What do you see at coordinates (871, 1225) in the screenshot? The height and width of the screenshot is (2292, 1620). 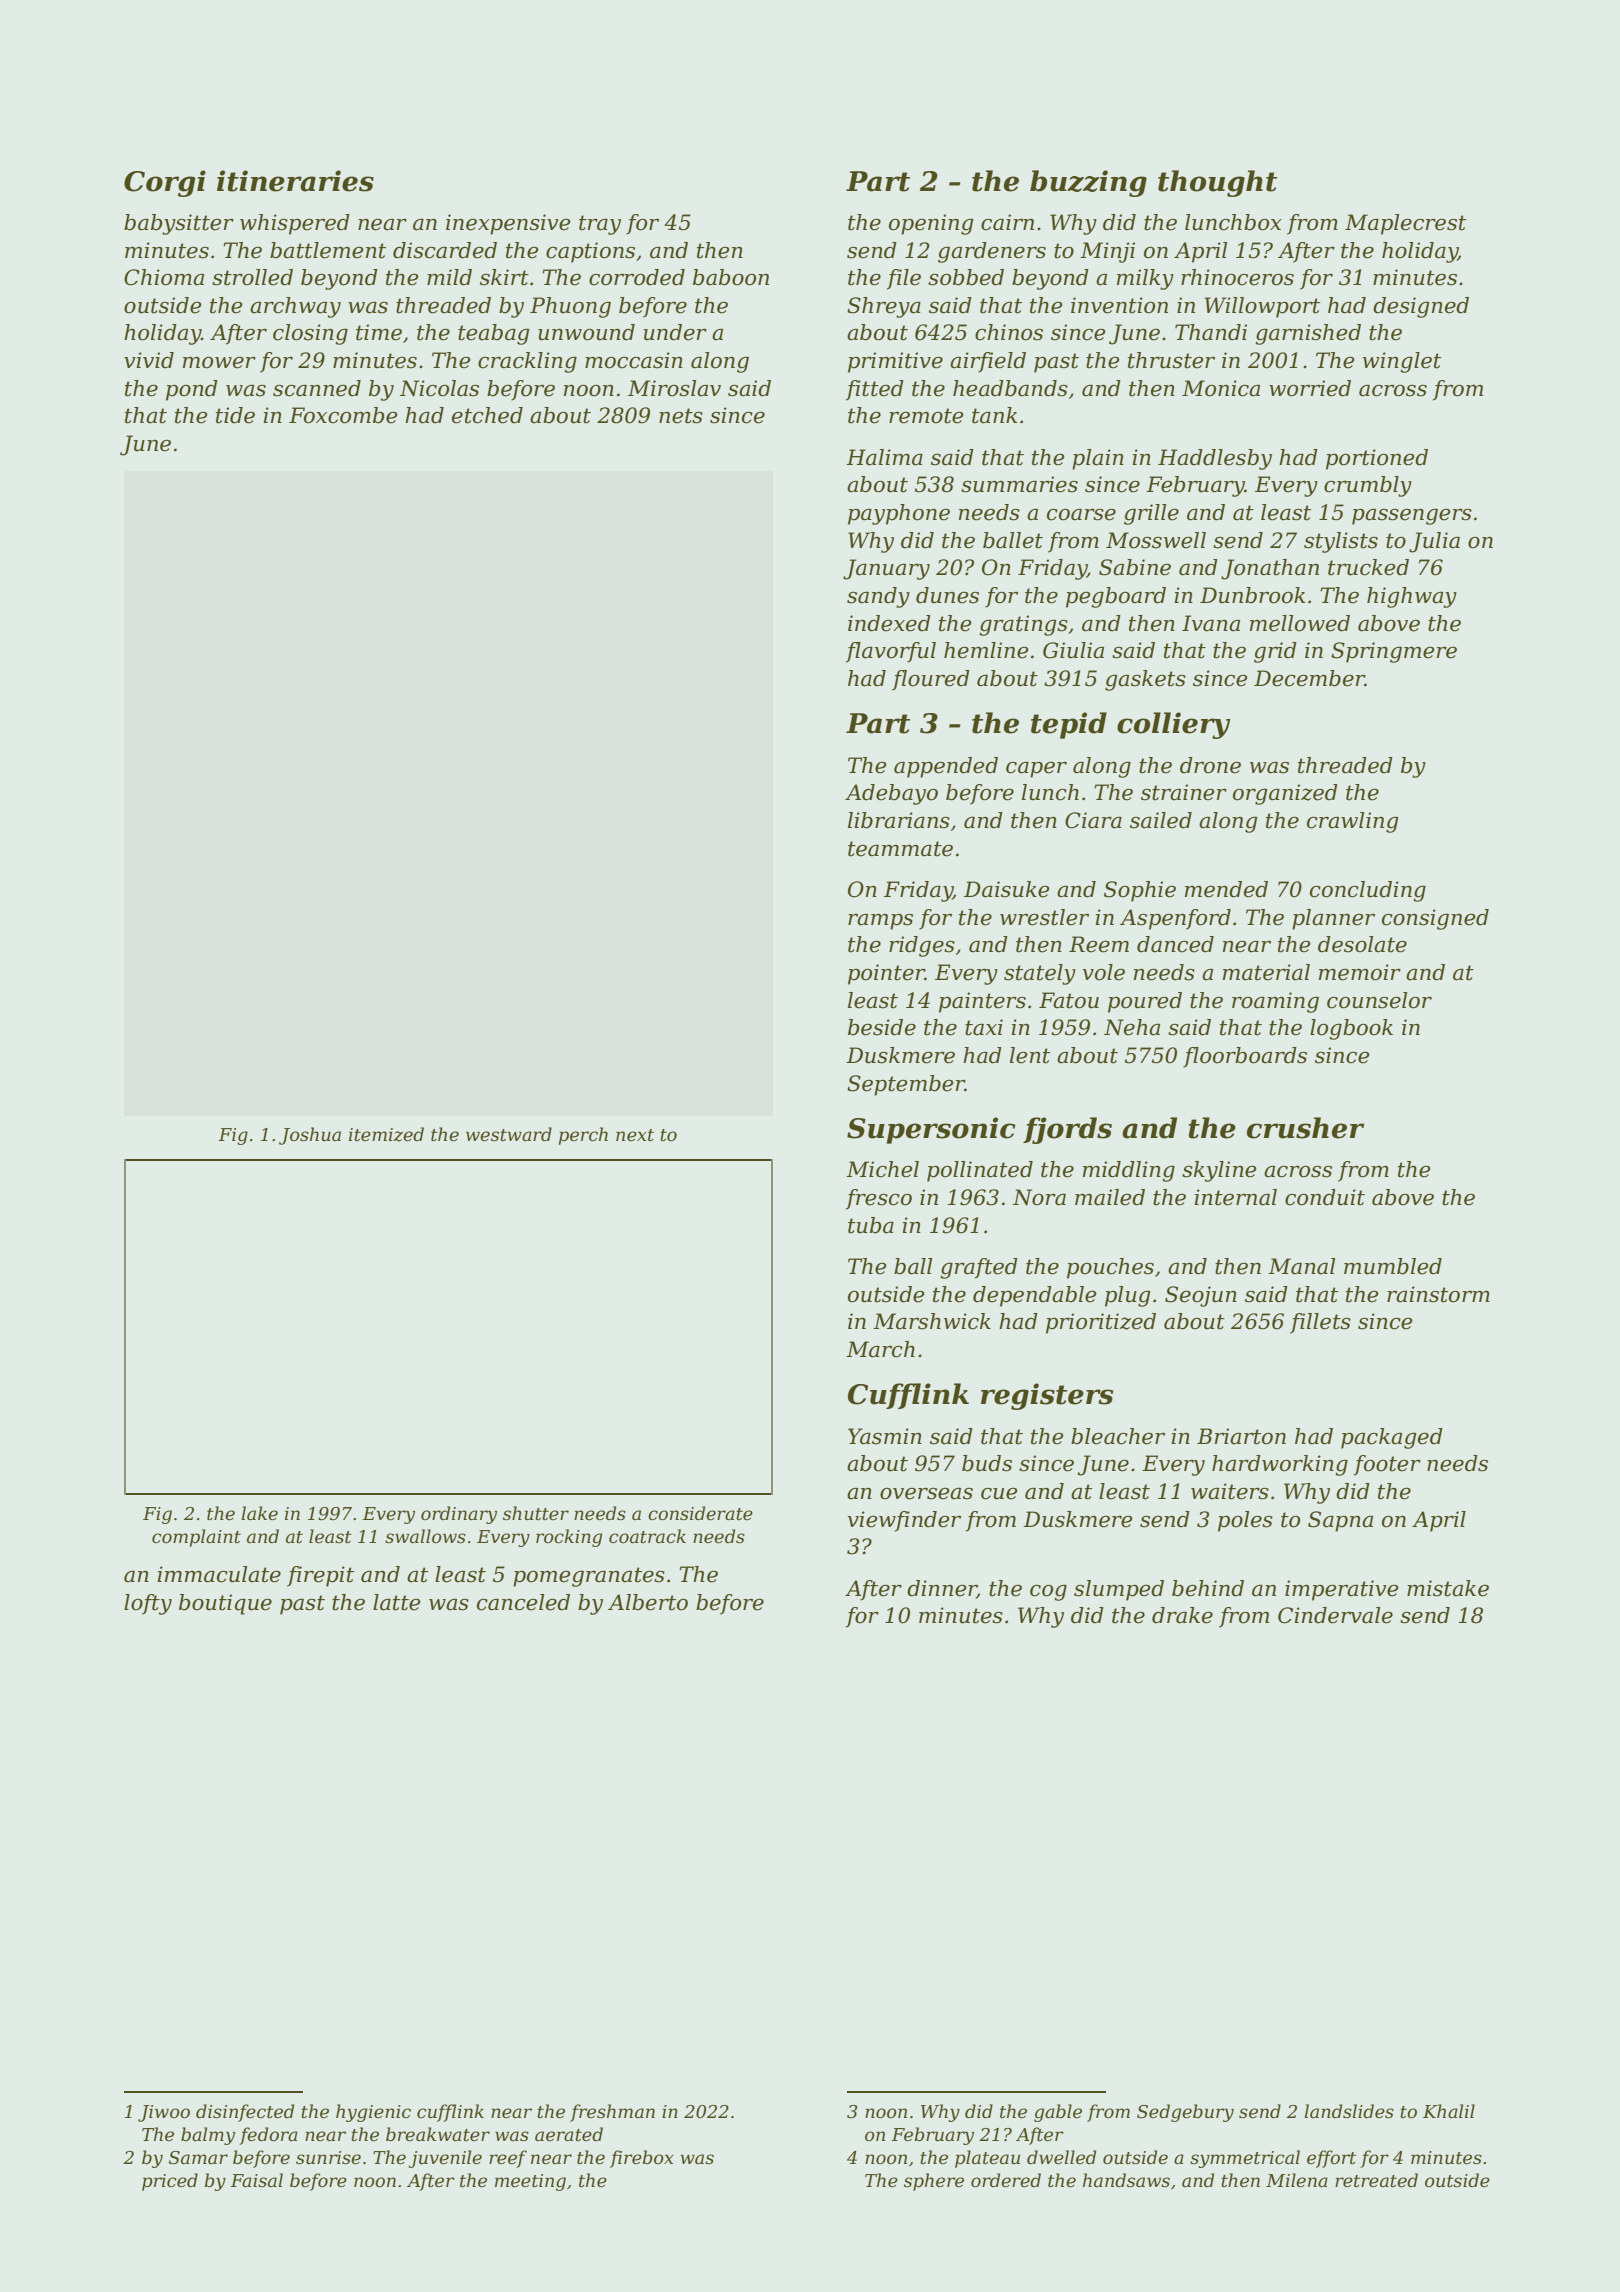 I see `tuba` at bounding box center [871, 1225].
